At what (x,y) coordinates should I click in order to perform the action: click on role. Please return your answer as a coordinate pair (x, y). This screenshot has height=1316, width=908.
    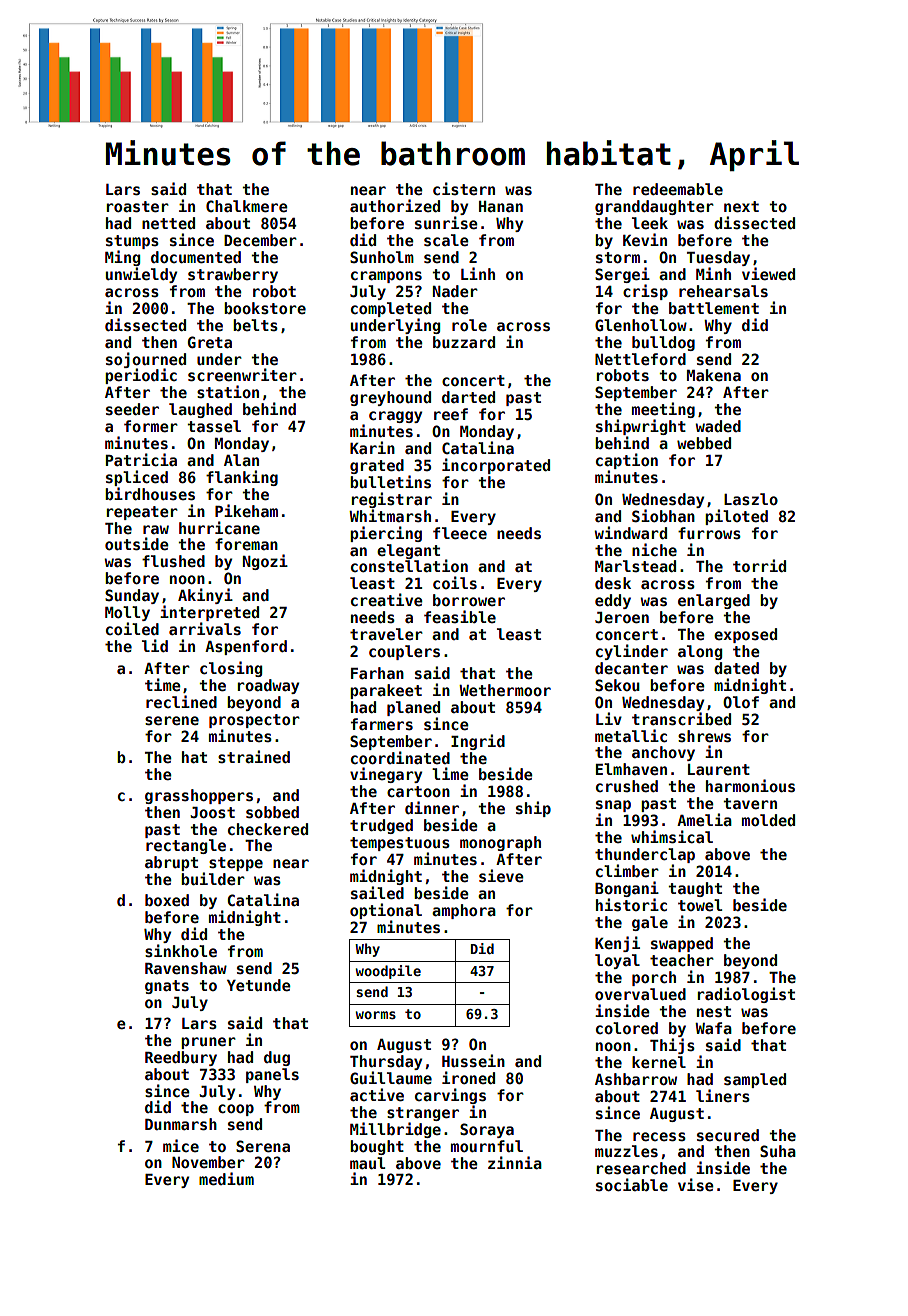
    Looking at the image, I should click on (469, 325).
